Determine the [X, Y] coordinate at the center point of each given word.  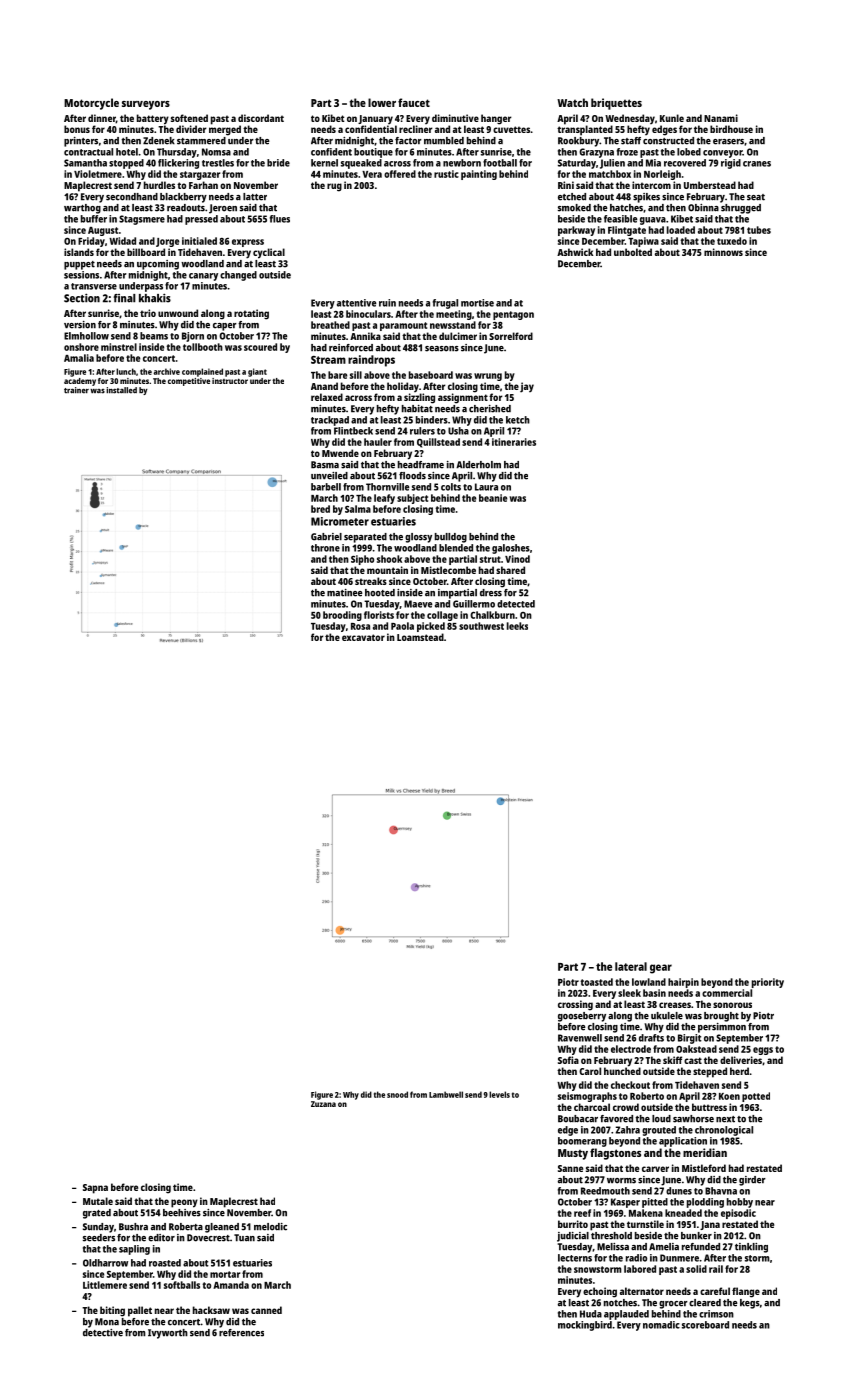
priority [768, 983]
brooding [342, 616]
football [500, 163]
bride [278, 163]
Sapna [95, 1189]
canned [266, 1310]
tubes [759, 230]
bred [320, 509]
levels [499, 1094]
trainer [76, 390]
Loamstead [420, 637]
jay [527, 387]
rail [716, 1269]
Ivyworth [168, 1334]
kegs [750, 1304]
